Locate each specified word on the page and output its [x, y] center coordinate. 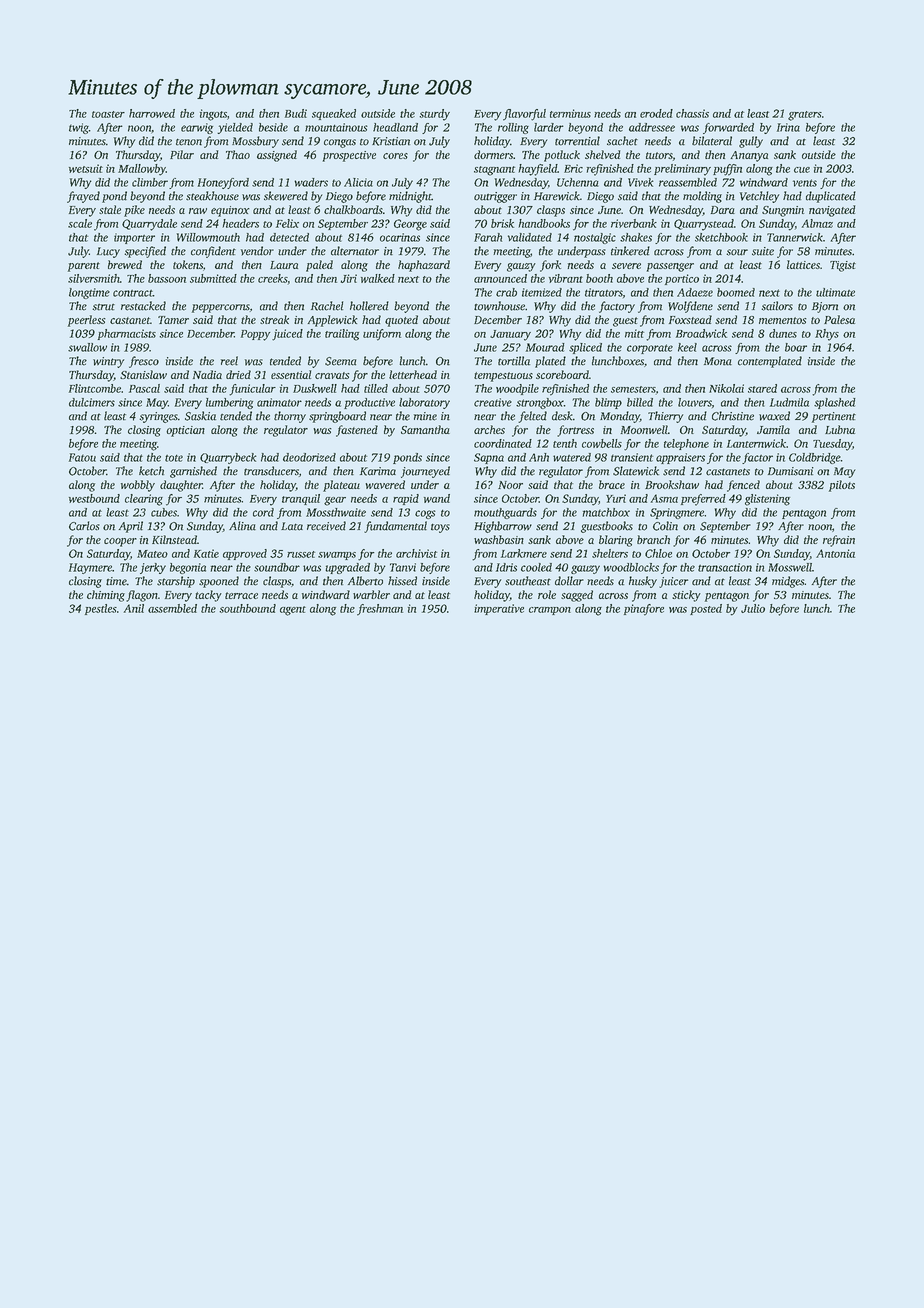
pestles [101, 609]
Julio [753, 608]
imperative [499, 609]
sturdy [434, 115]
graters [805, 116]
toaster [108, 114]
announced [500, 278]
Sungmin [783, 211]
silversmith [94, 278]
